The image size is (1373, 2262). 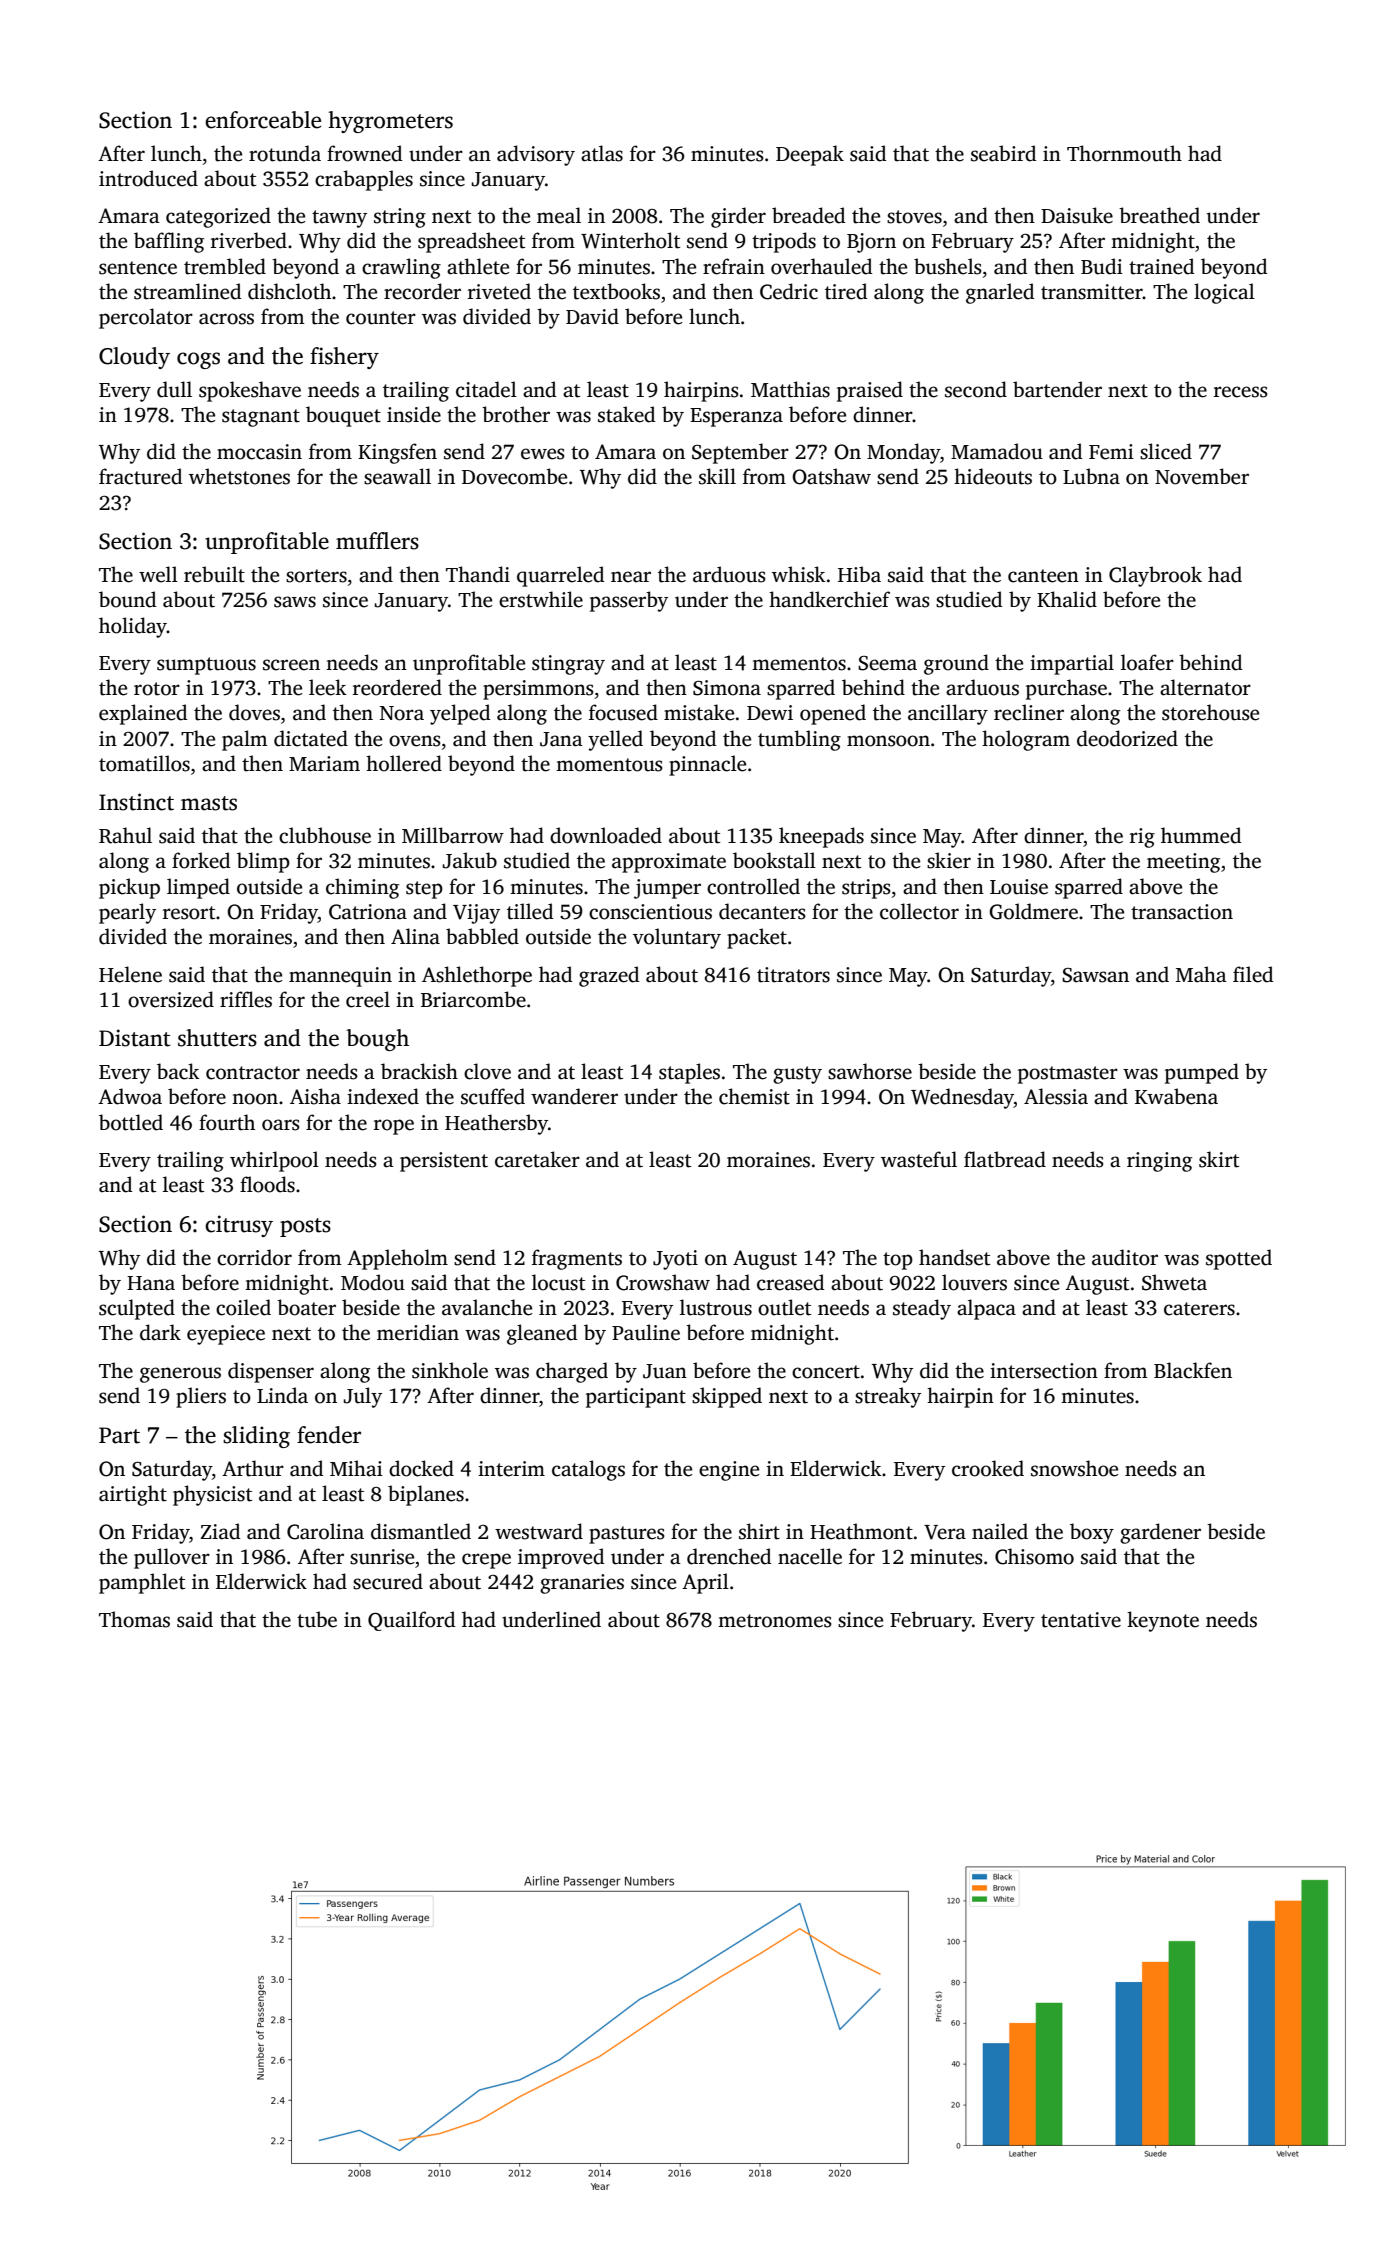 What do you see at coordinates (254, 712) in the screenshot?
I see `doves` at bounding box center [254, 712].
